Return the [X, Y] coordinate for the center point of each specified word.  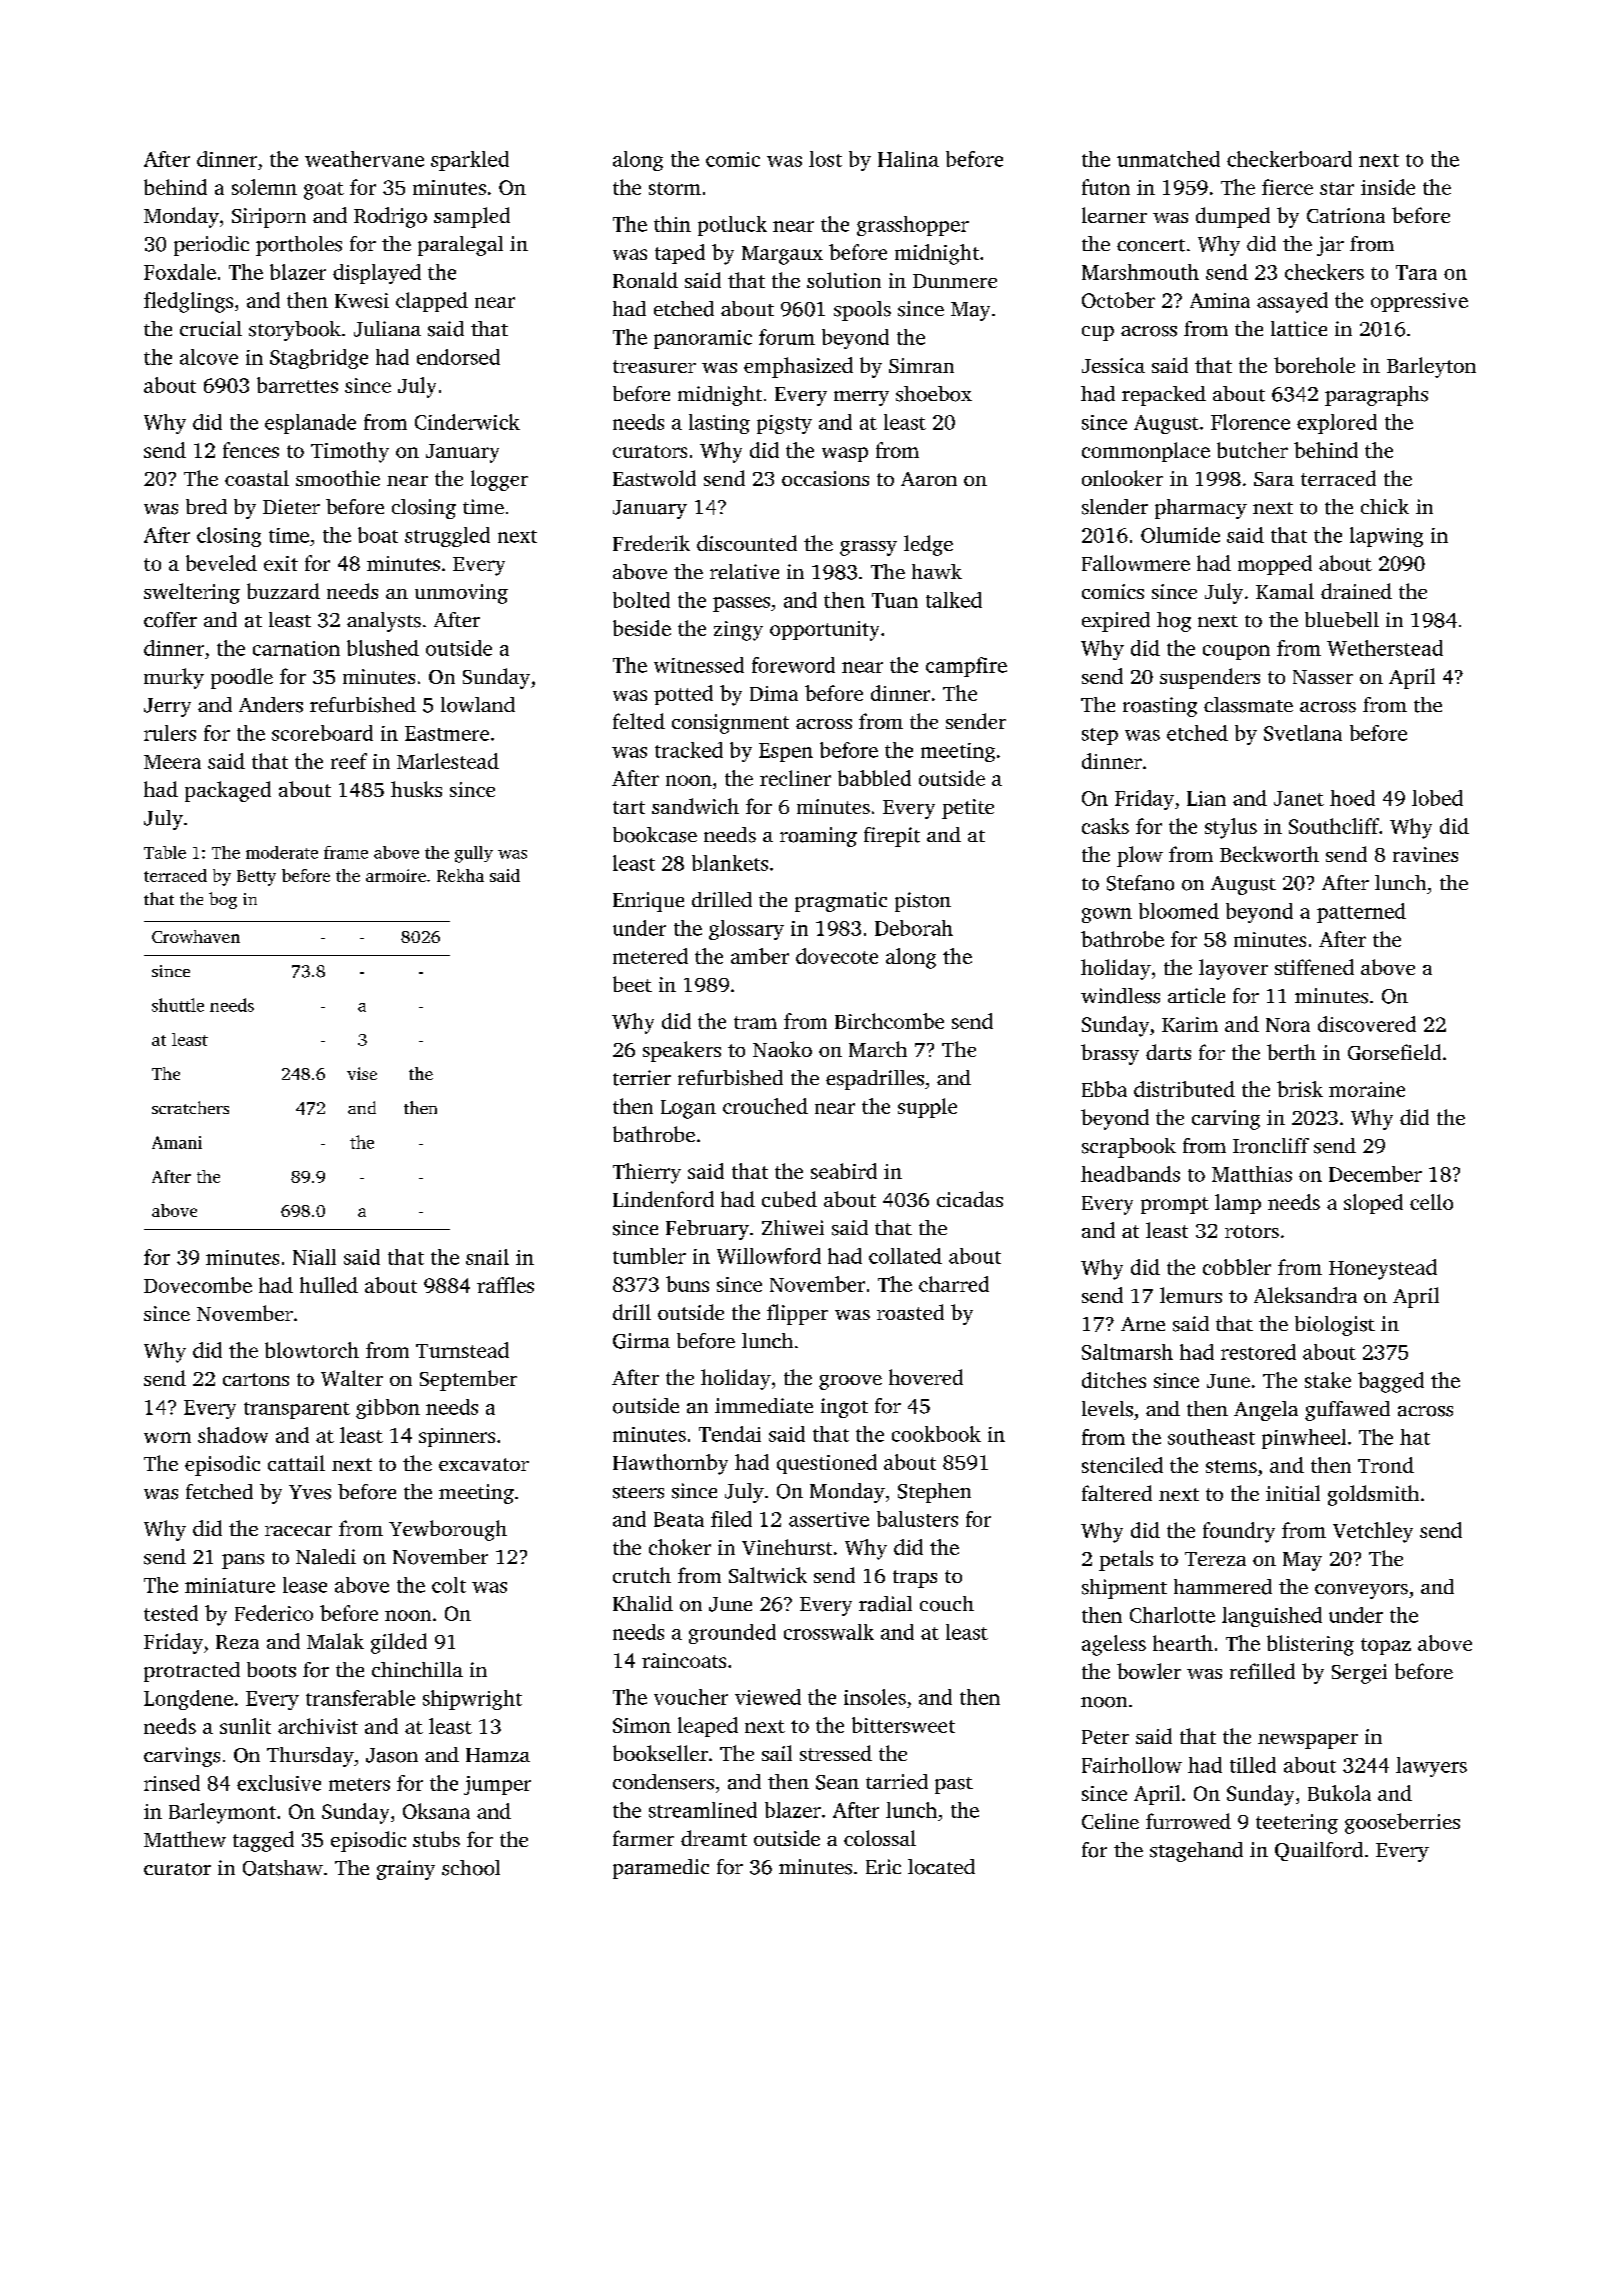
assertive [829, 1519]
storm [675, 188]
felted [639, 721]
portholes [299, 246]
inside [1388, 187]
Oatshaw [283, 1868]
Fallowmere [1136, 563]
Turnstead [462, 1350]
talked [954, 600]
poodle [242, 678]
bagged [1391, 1382]
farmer [643, 1838]
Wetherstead [1385, 648]
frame [346, 852]
